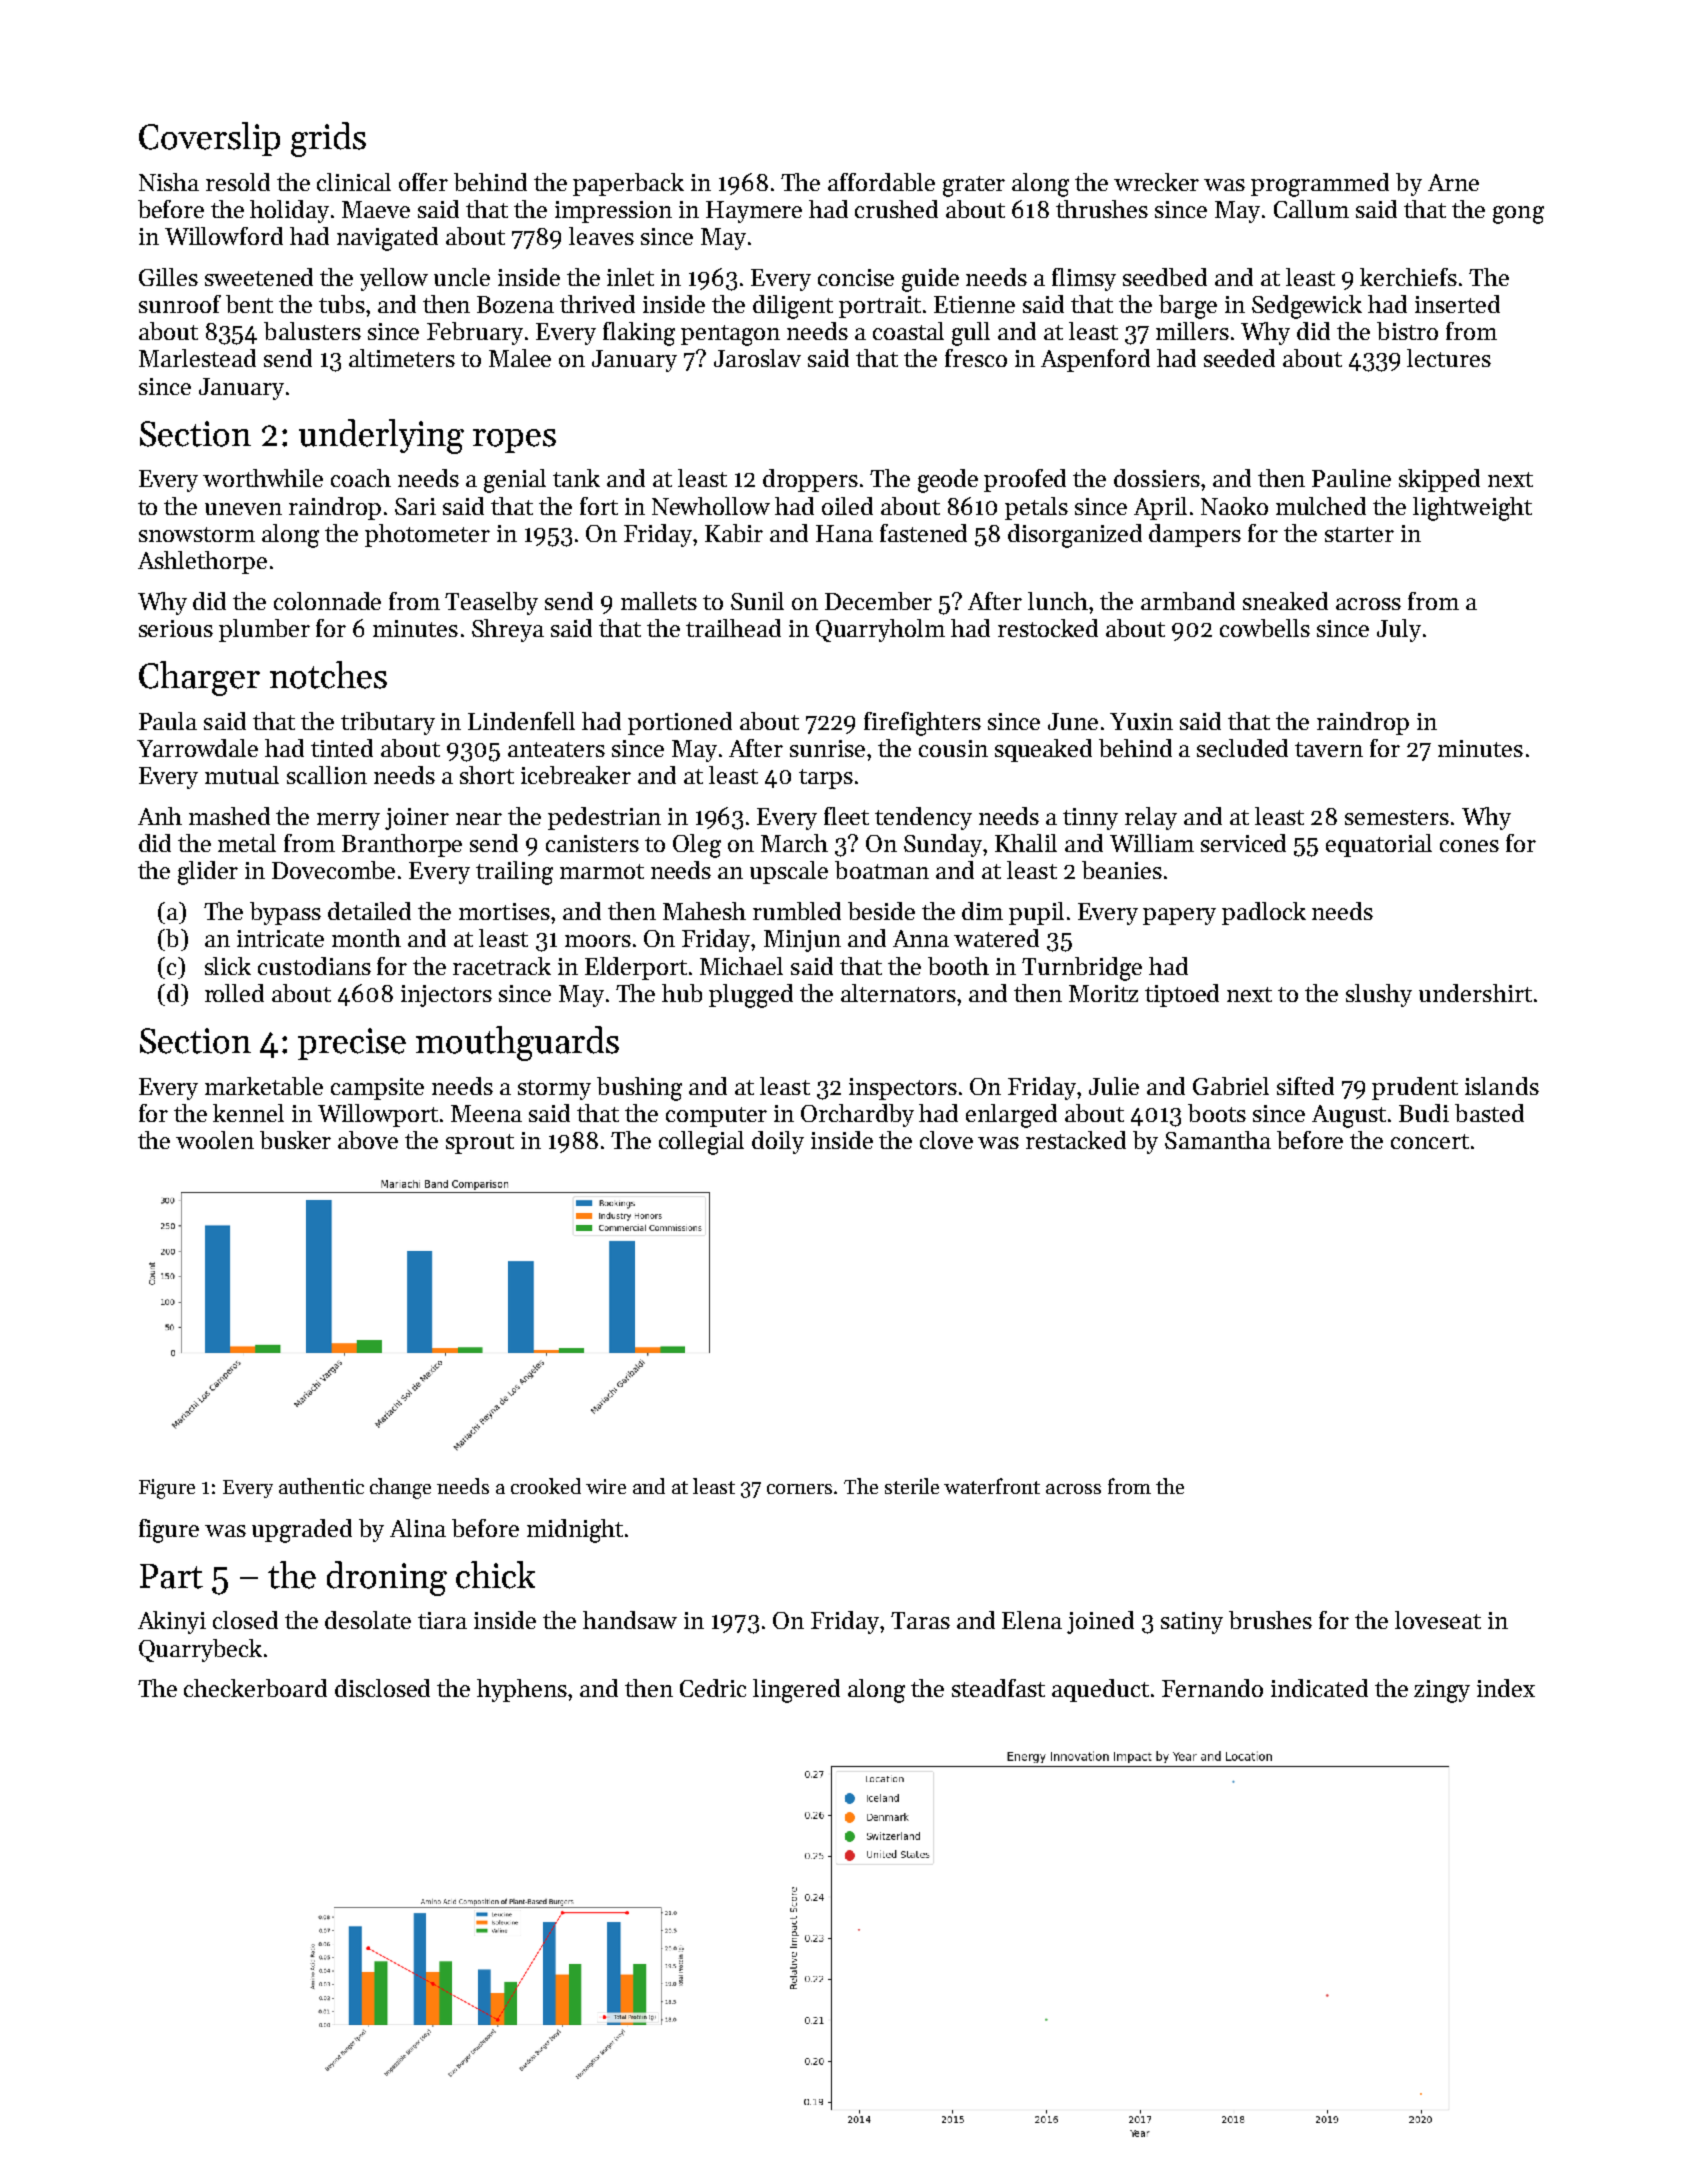 The image size is (1683, 2178). What do you see at coordinates (796, 1691) in the screenshot?
I see `lingered` at bounding box center [796, 1691].
